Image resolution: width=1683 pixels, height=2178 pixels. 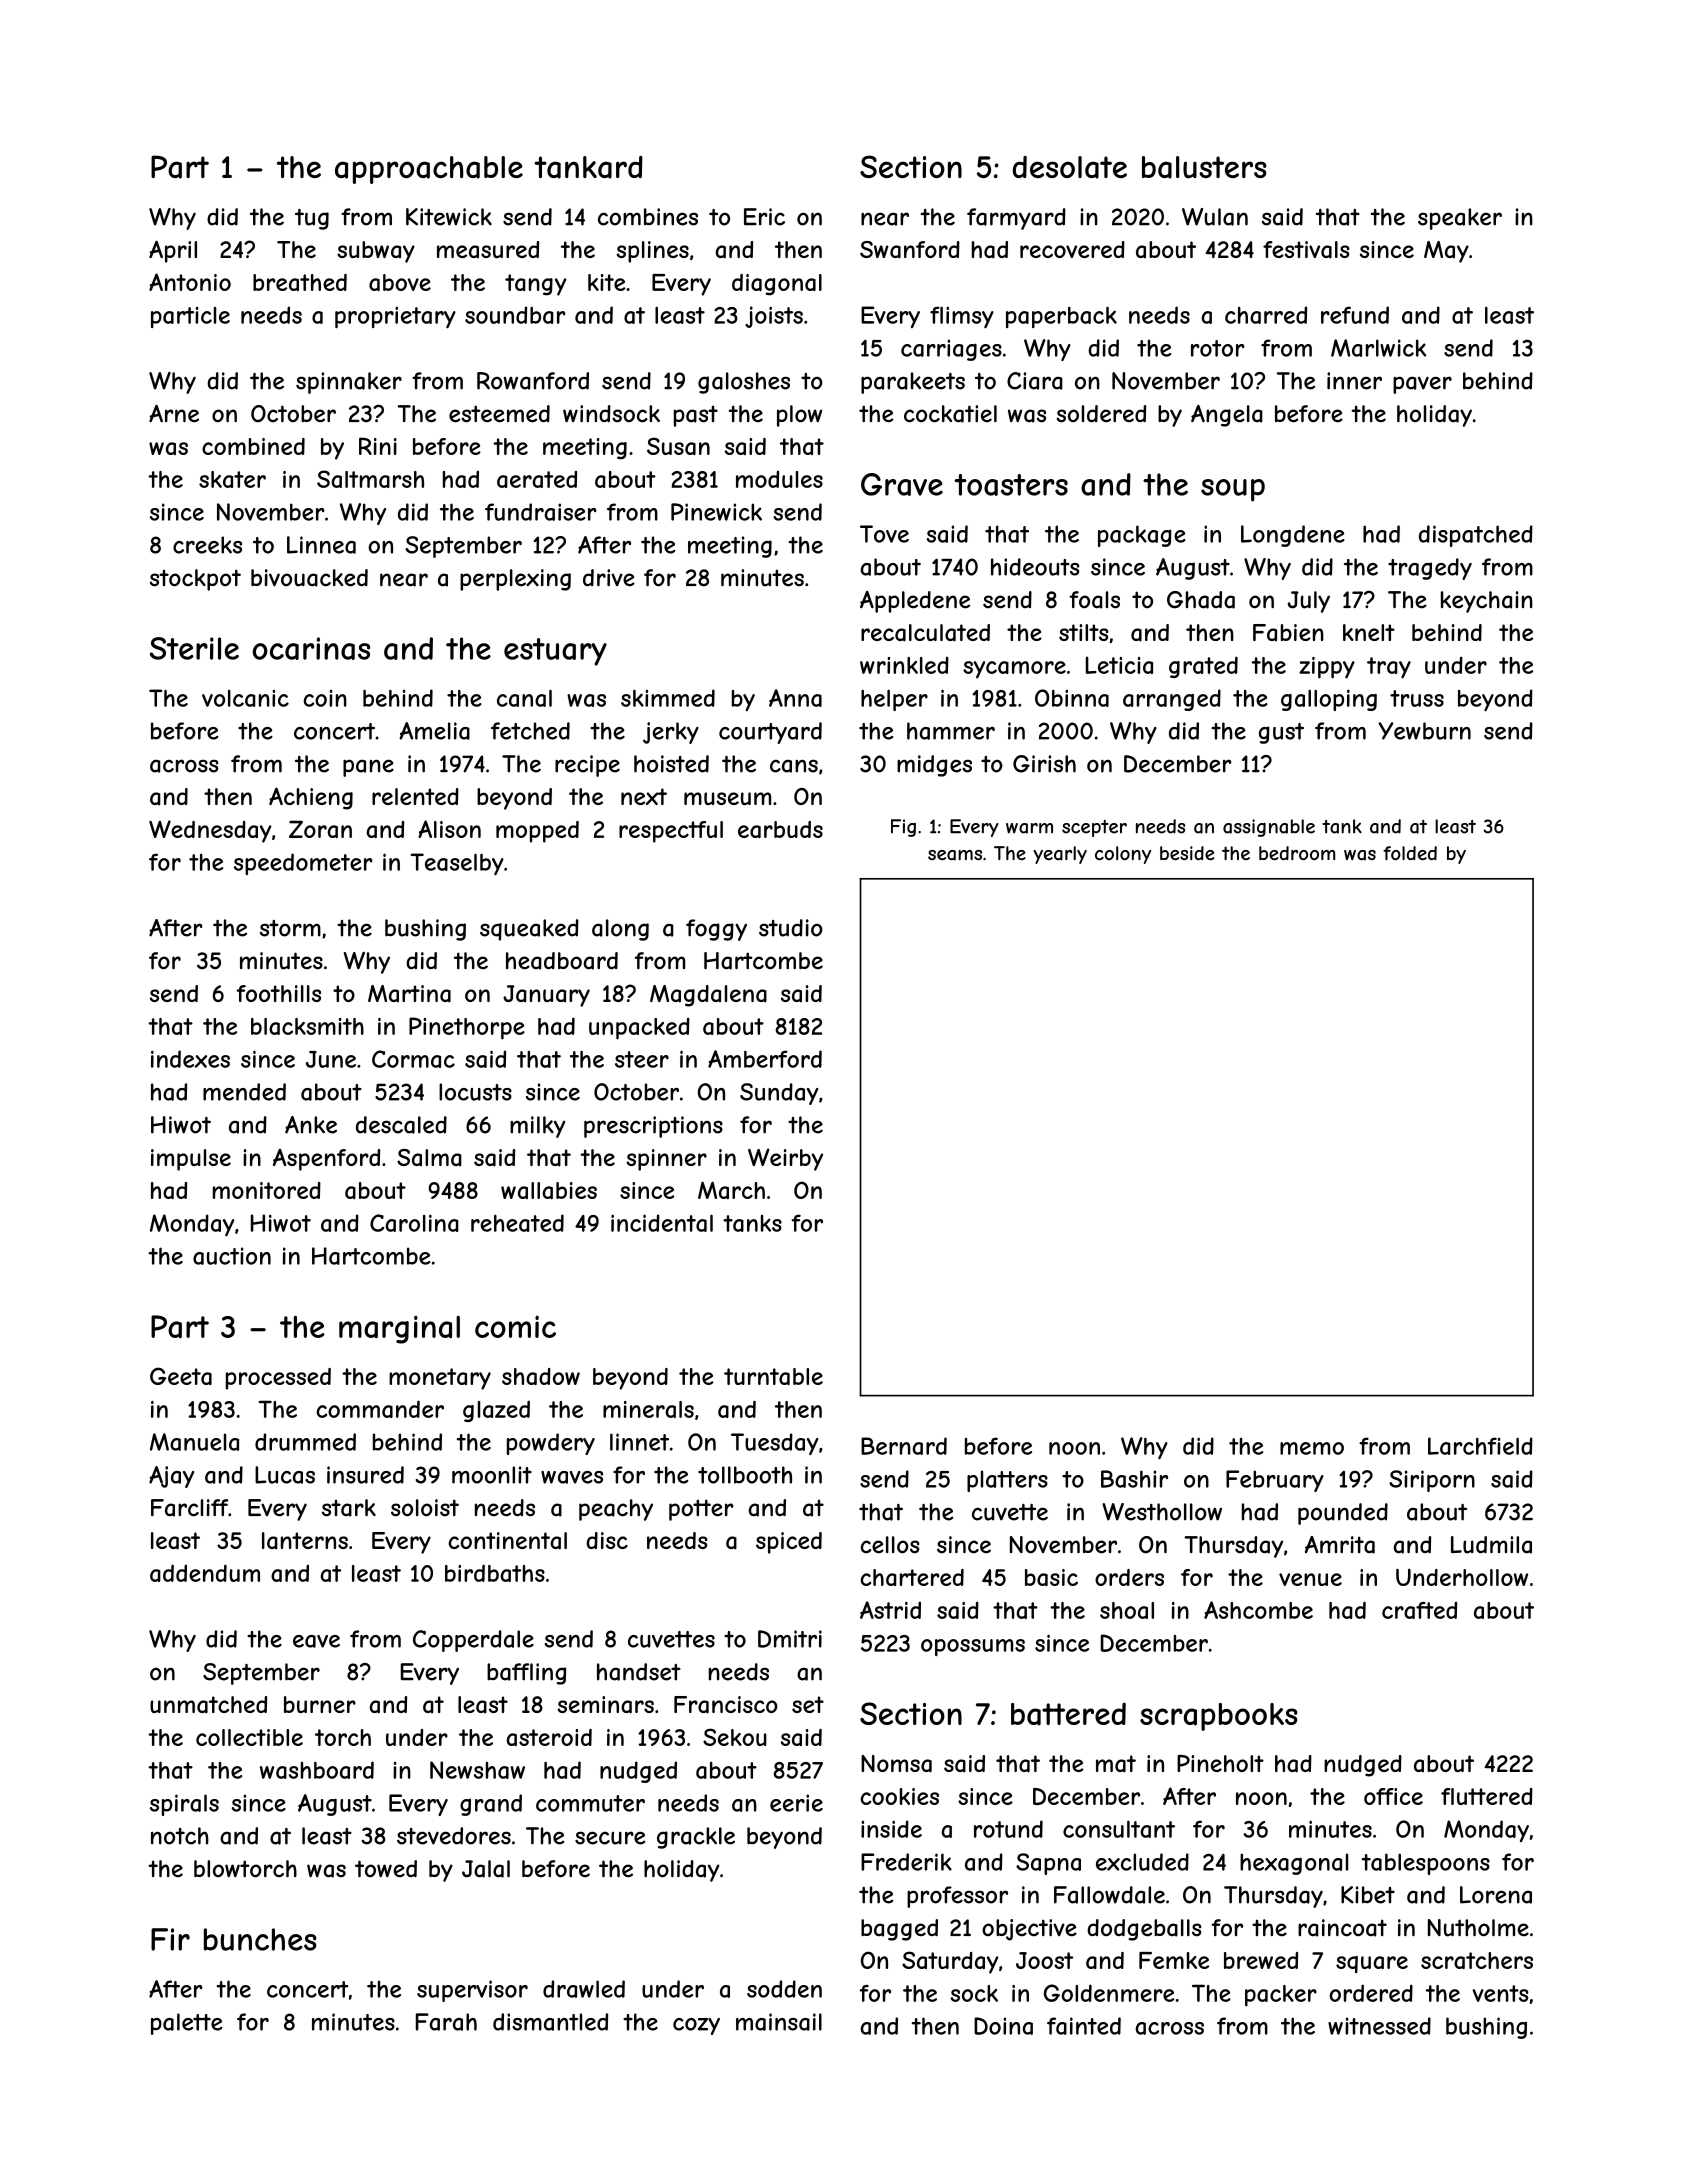 I want to click on Ashcombe, so click(x=1258, y=1610).
